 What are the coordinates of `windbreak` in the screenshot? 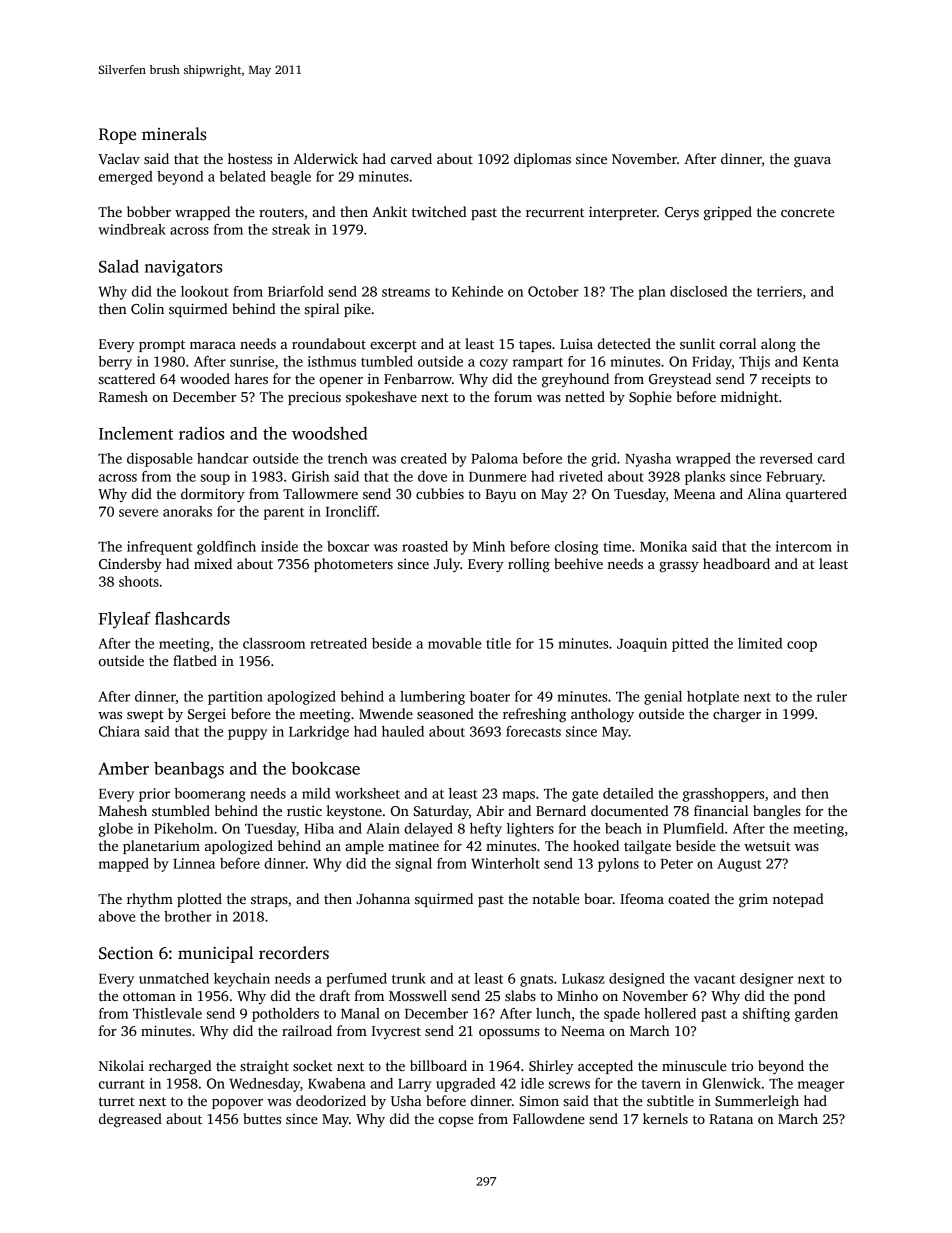 It's located at (132, 229).
